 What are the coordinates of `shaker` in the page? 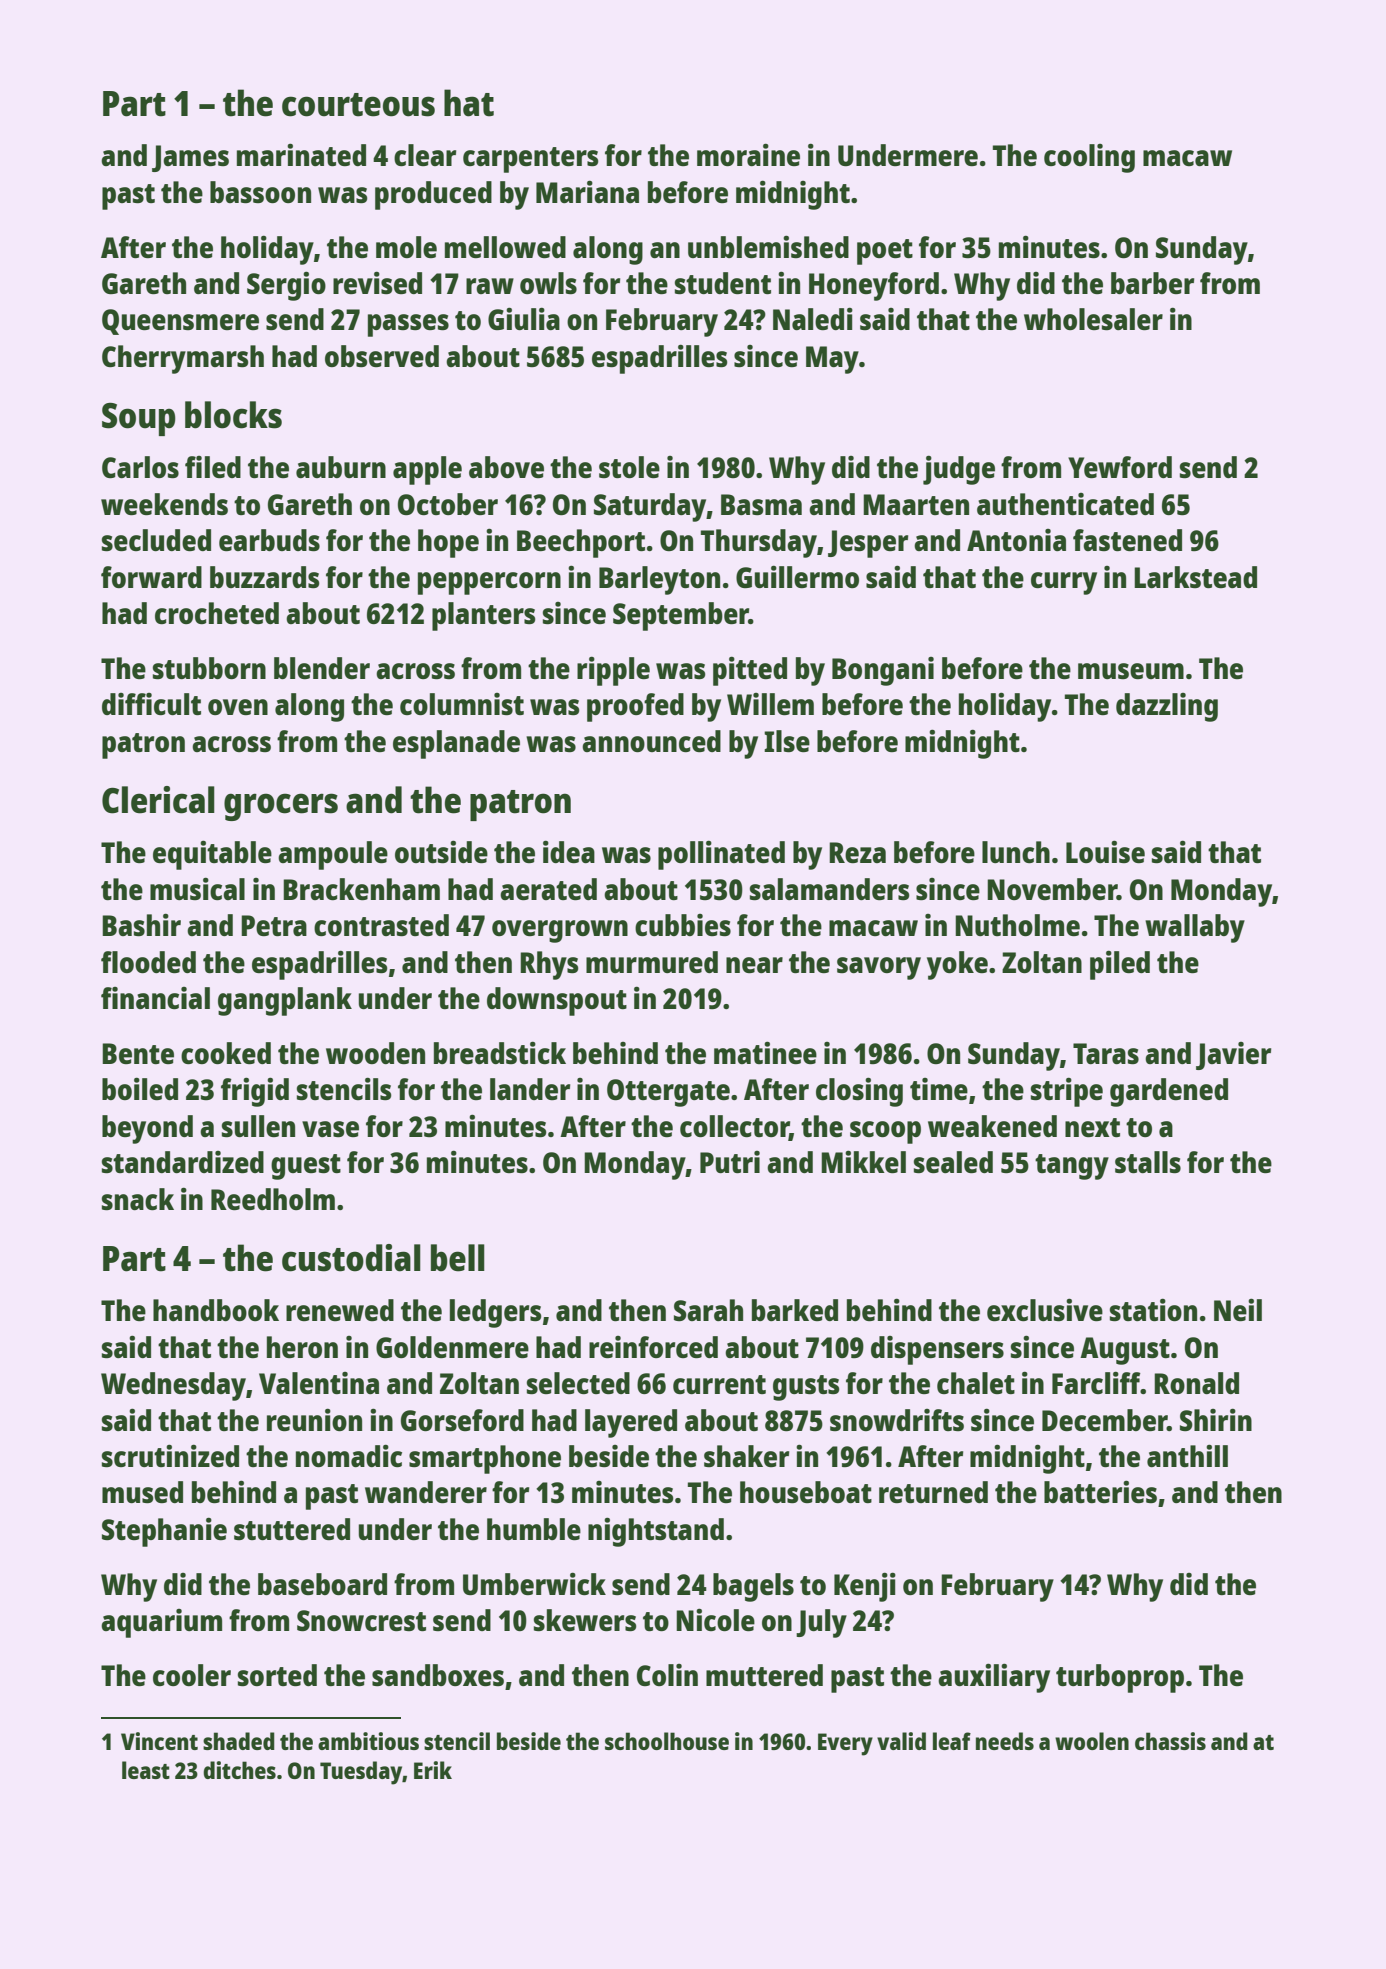 It's located at (746, 1456).
